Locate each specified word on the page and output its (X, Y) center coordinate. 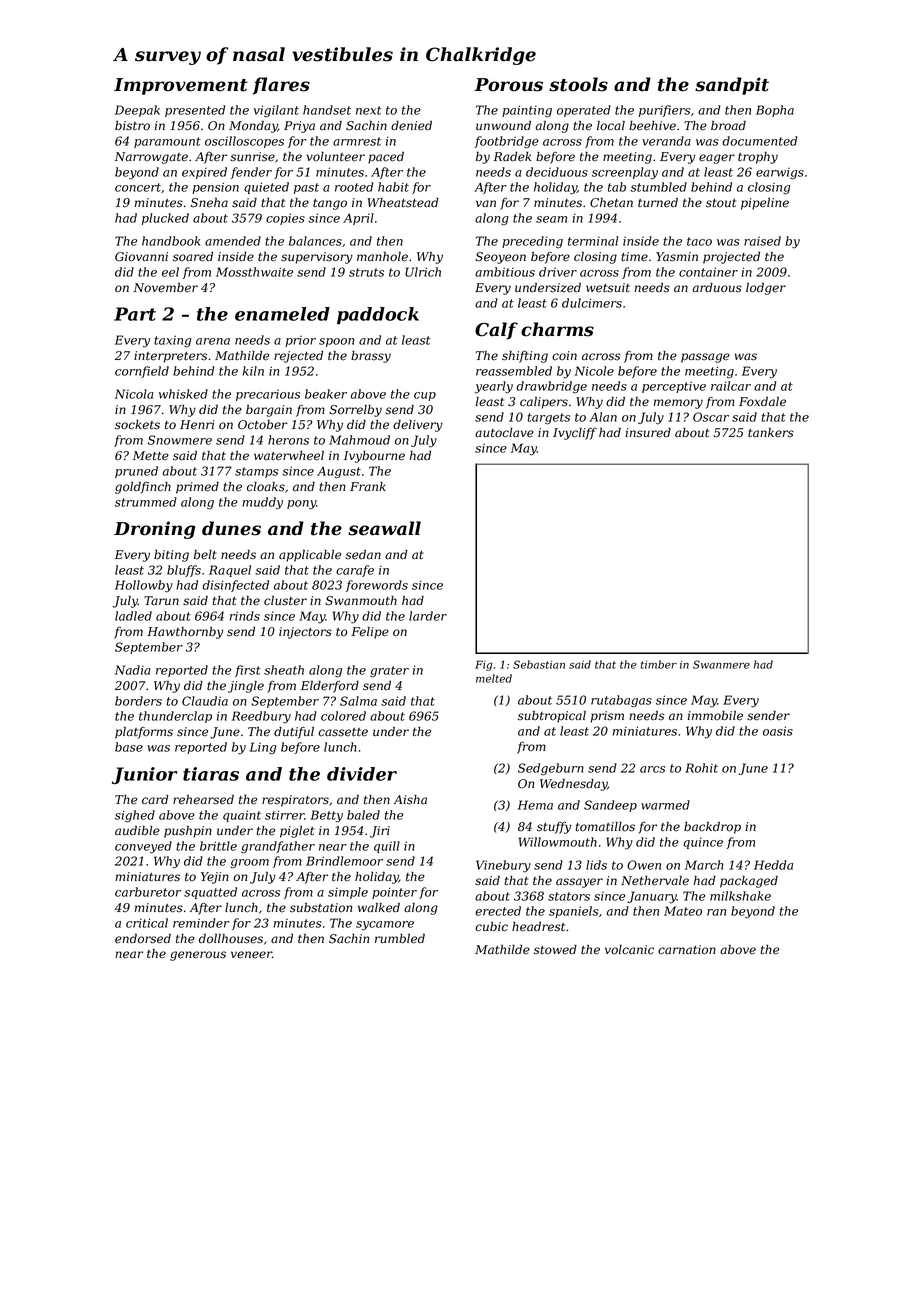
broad (728, 125)
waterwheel (289, 456)
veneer (251, 955)
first (248, 671)
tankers (771, 433)
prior (300, 341)
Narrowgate (151, 158)
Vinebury (503, 866)
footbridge (507, 142)
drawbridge (551, 387)
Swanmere (721, 664)
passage (705, 358)
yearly (494, 387)
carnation (687, 950)
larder (428, 616)
